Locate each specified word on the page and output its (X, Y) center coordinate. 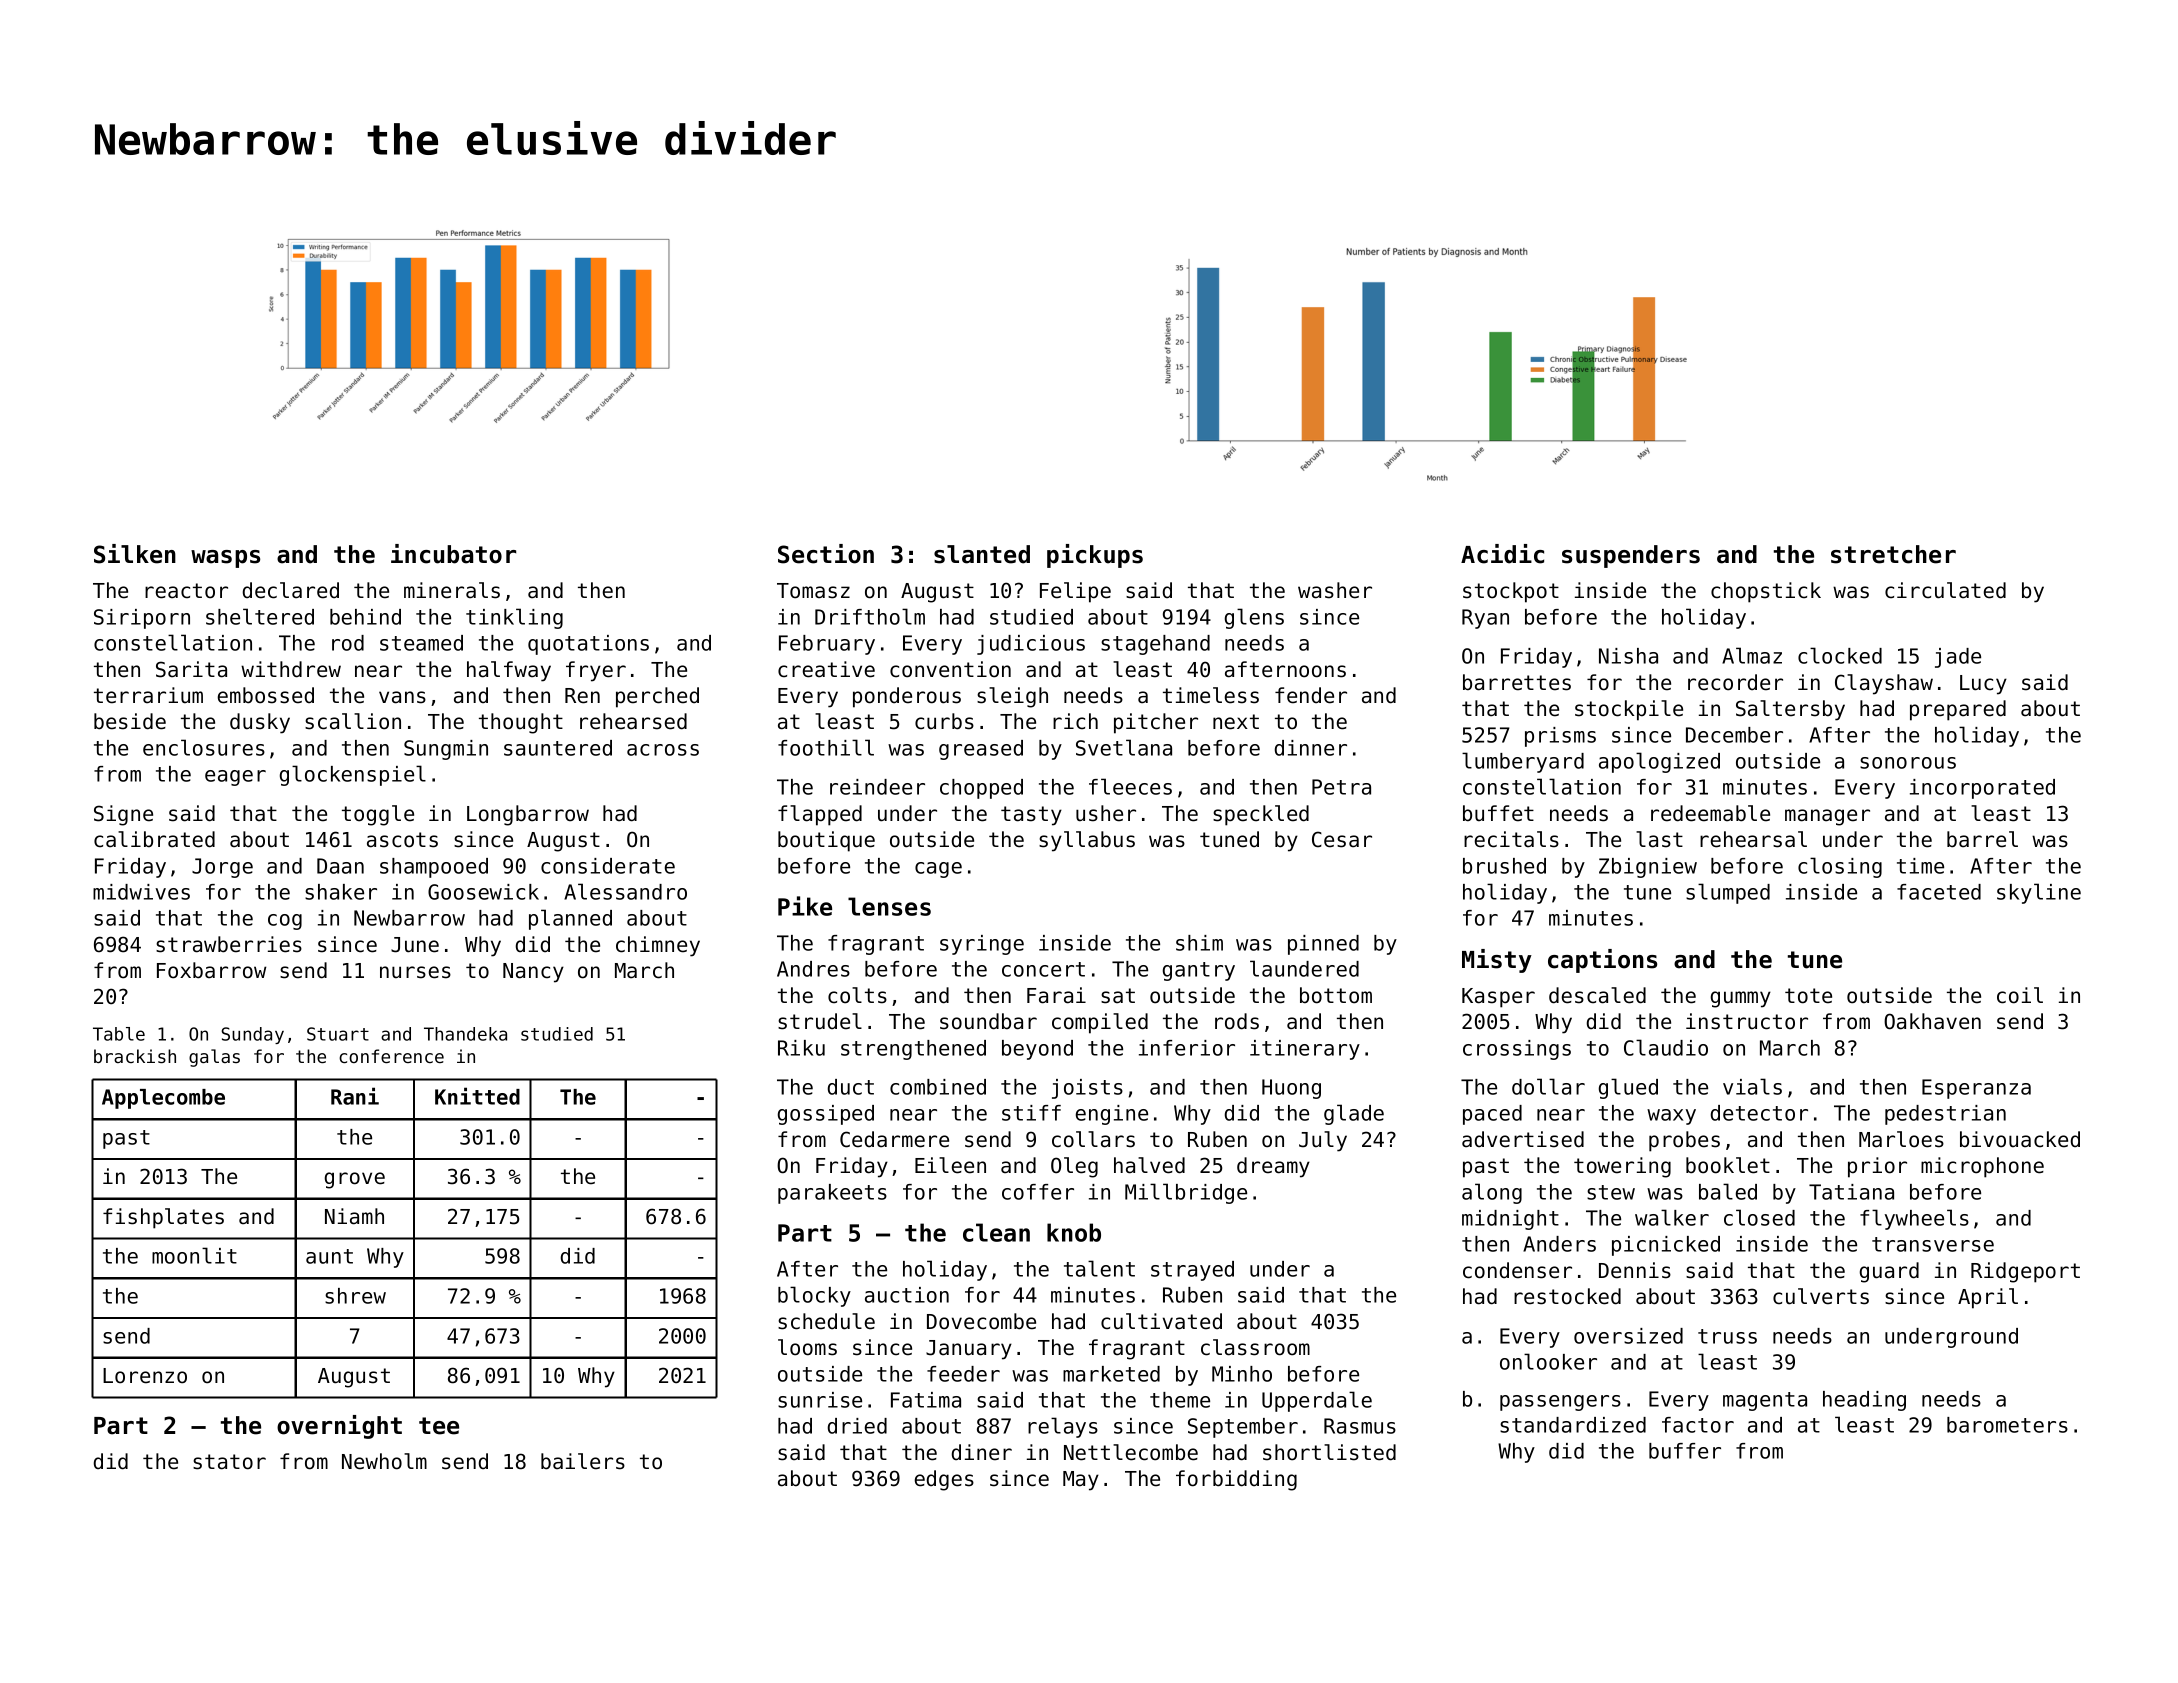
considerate (608, 866)
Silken (135, 554)
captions (1602, 961)
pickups (1095, 556)
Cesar (1342, 839)
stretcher (1893, 554)
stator (229, 1462)
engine (1112, 1115)
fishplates (163, 1218)
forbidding (1236, 1480)
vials (1752, 1086)
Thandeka (465, 1034)
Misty (1497, 961)
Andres (813, 969)
